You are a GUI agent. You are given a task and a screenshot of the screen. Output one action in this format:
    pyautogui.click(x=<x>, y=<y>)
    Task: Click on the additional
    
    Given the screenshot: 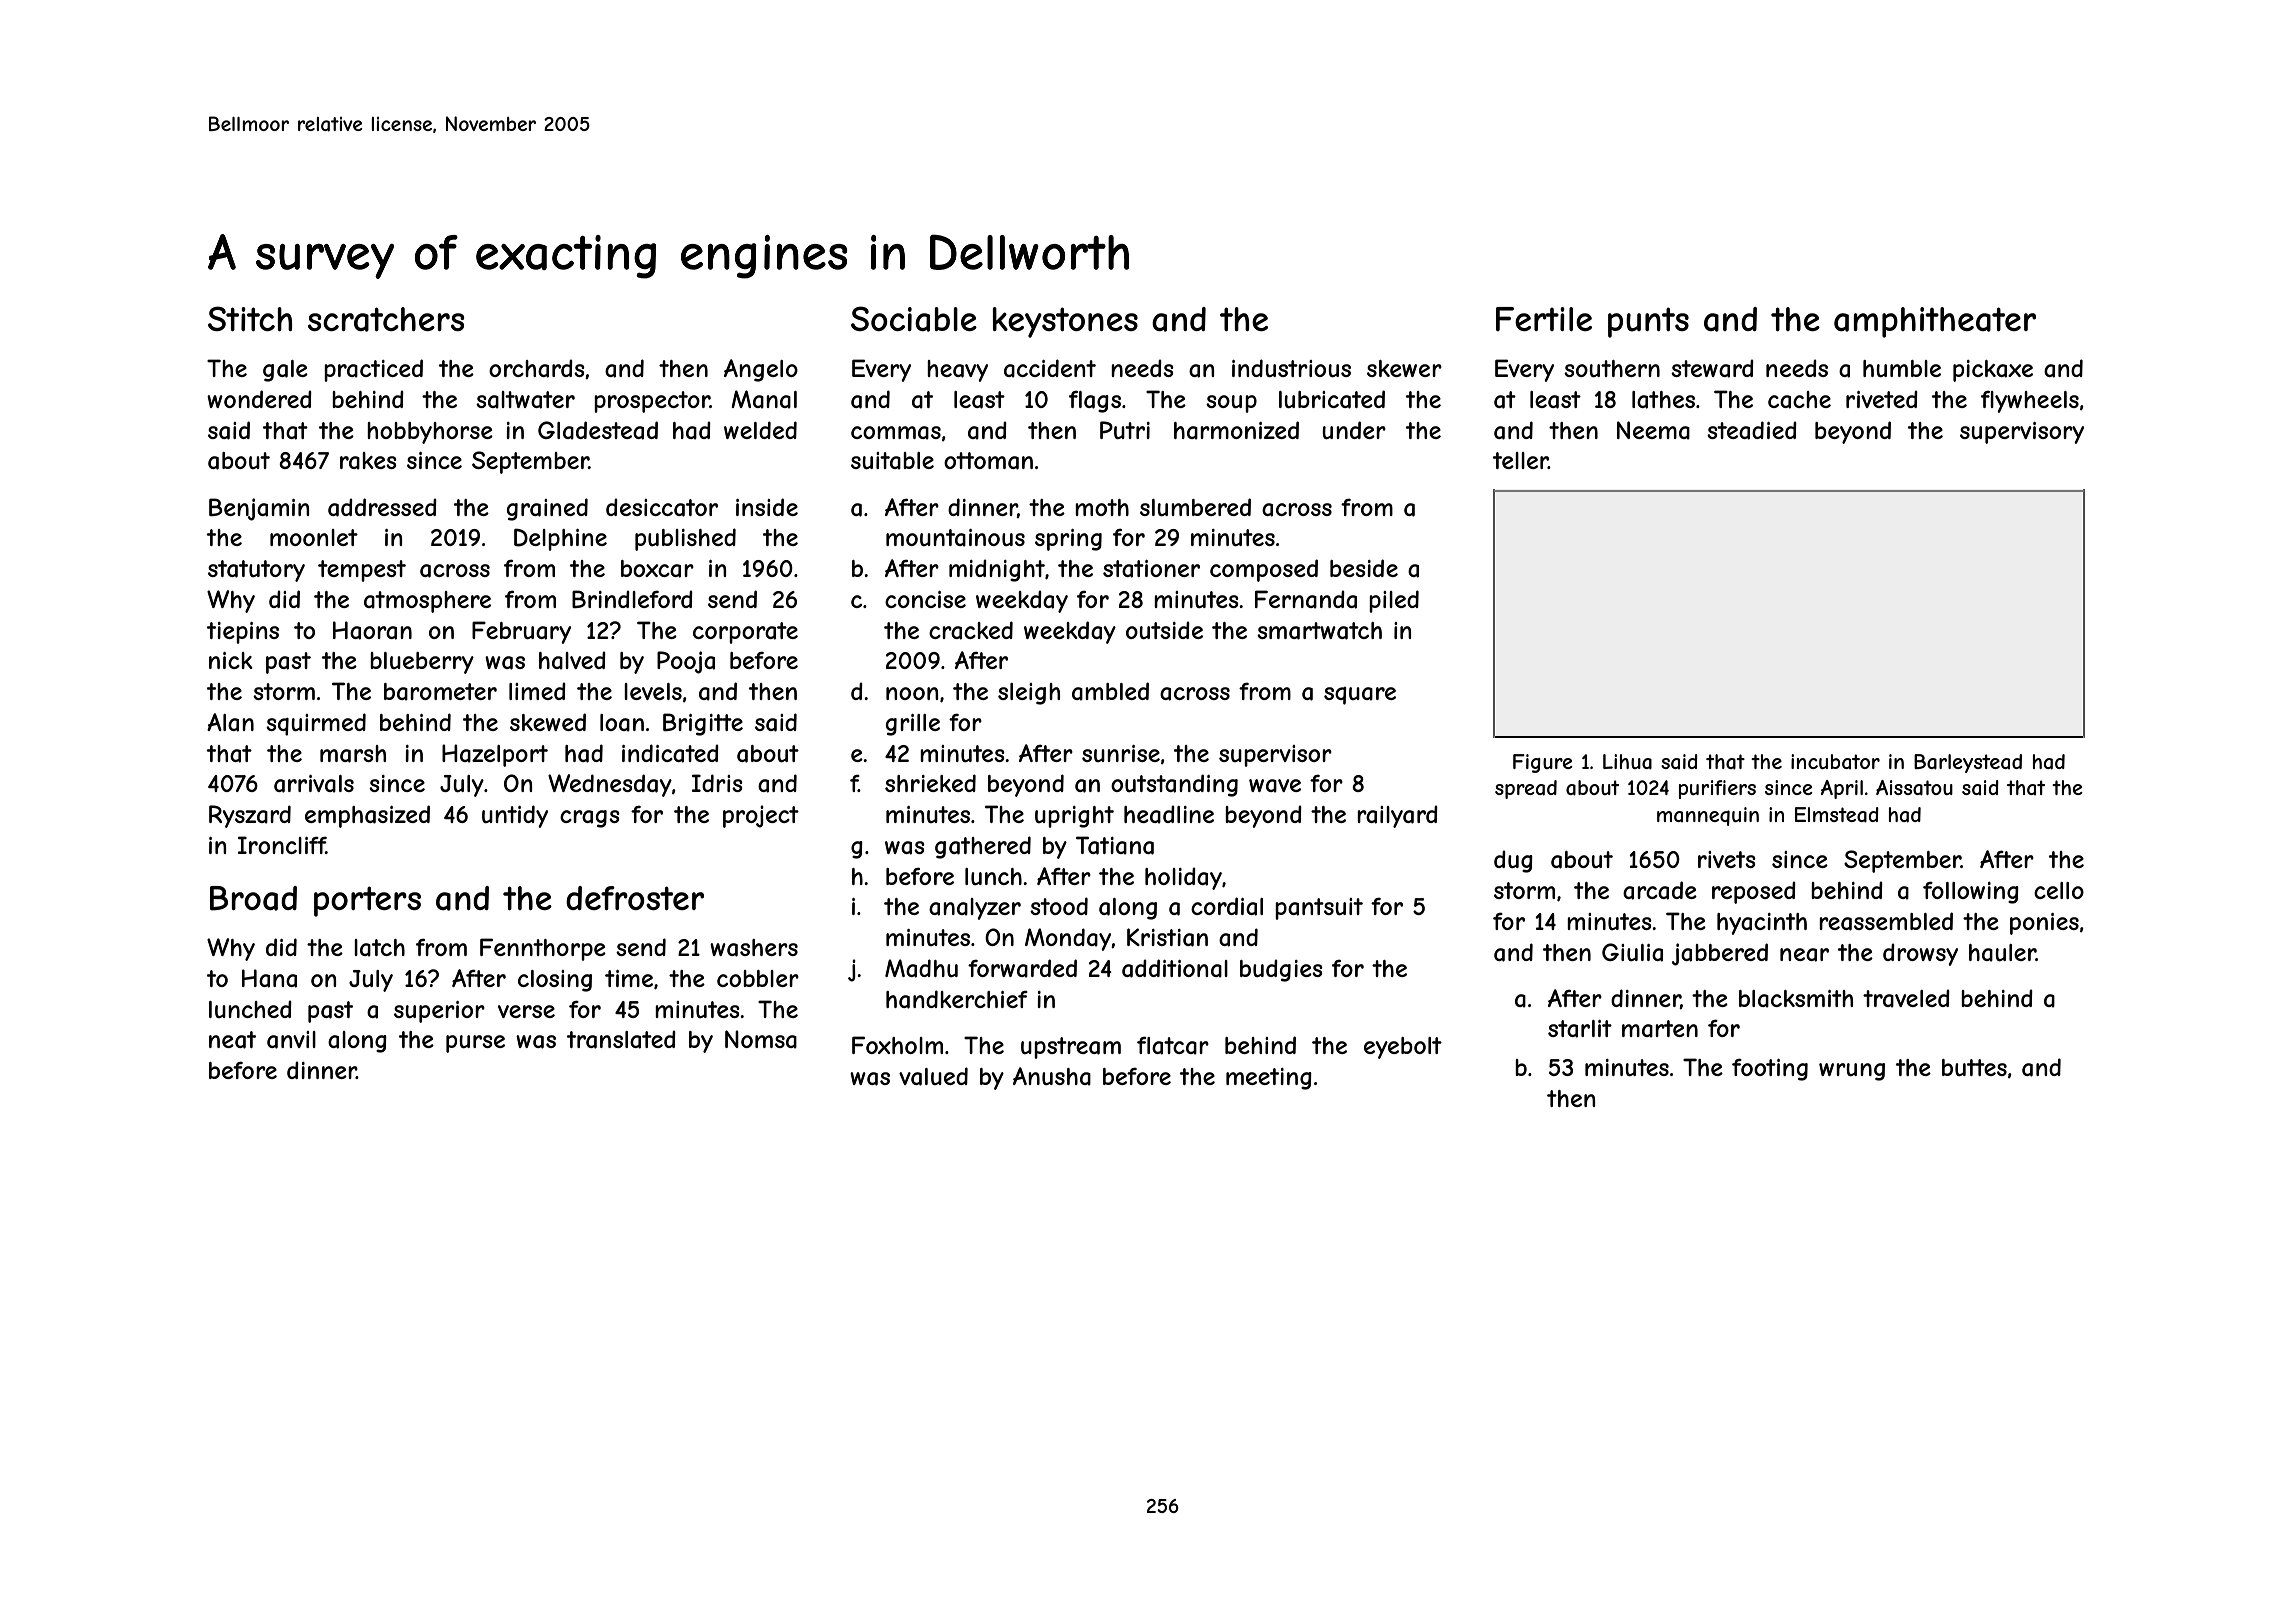 What is the action you would take?
    pyautogui.click(x=1175, y=968)
